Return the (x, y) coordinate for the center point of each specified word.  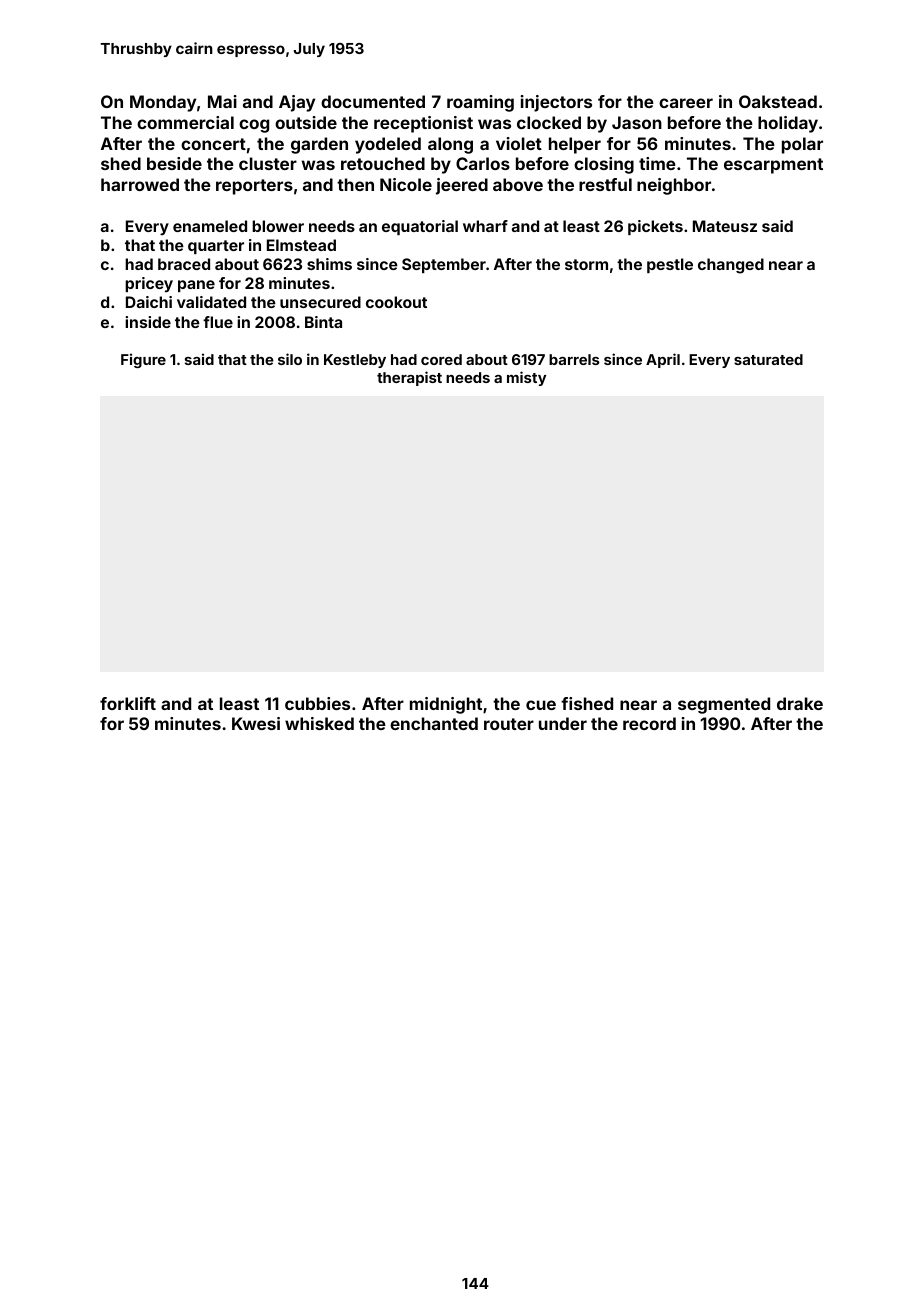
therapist (409, 378)
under (563, 723)
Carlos (483, 163)
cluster (268, 163)
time (657, 163)
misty (526, 378)
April (663, 360)
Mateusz (725, 226)
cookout (396, 302)
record (649, 723)
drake (800, 703)
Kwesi (256, 723)
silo (290, 359)
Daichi (149, 302)
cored (441, 359)
